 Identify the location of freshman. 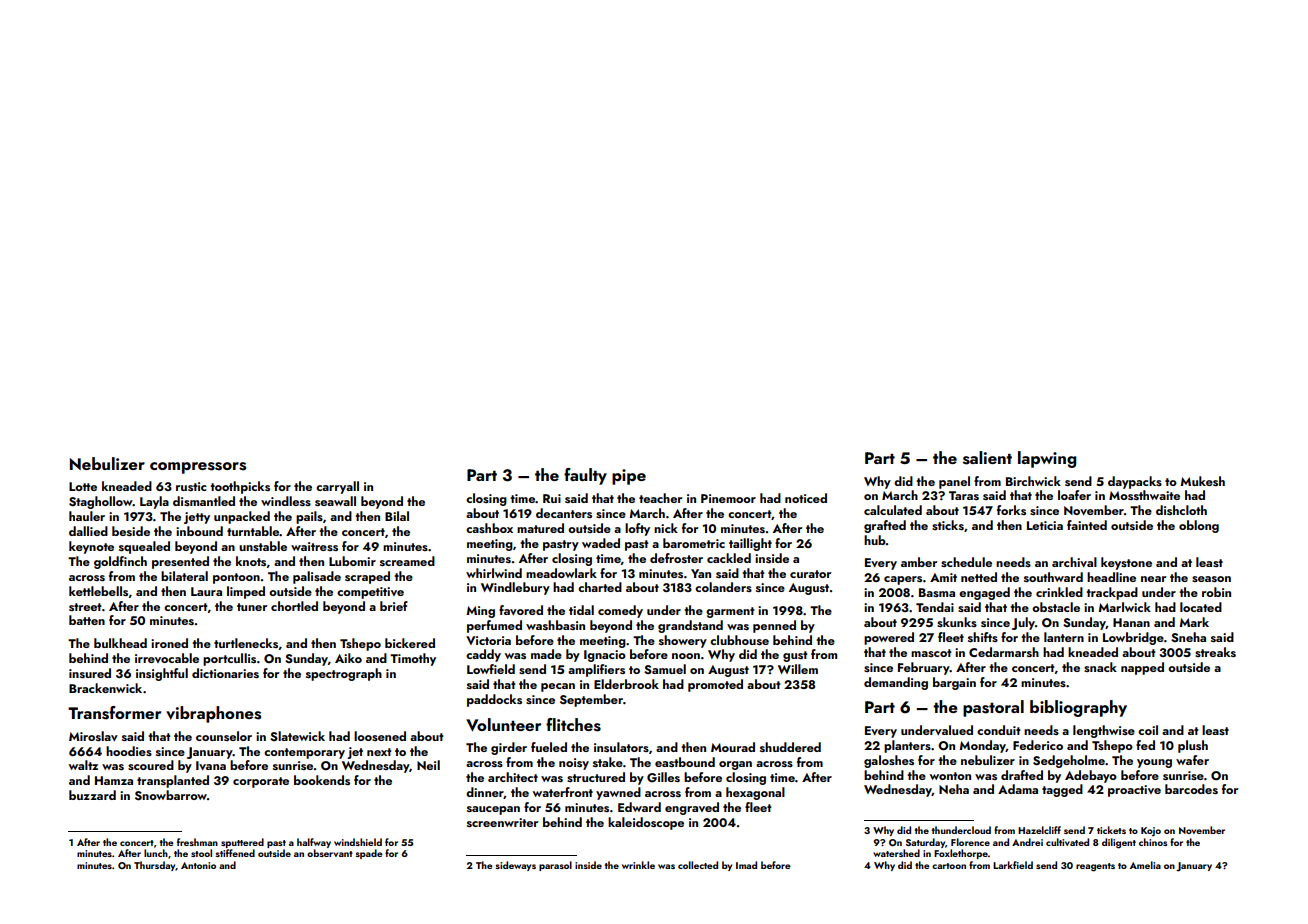
(197, 842).
